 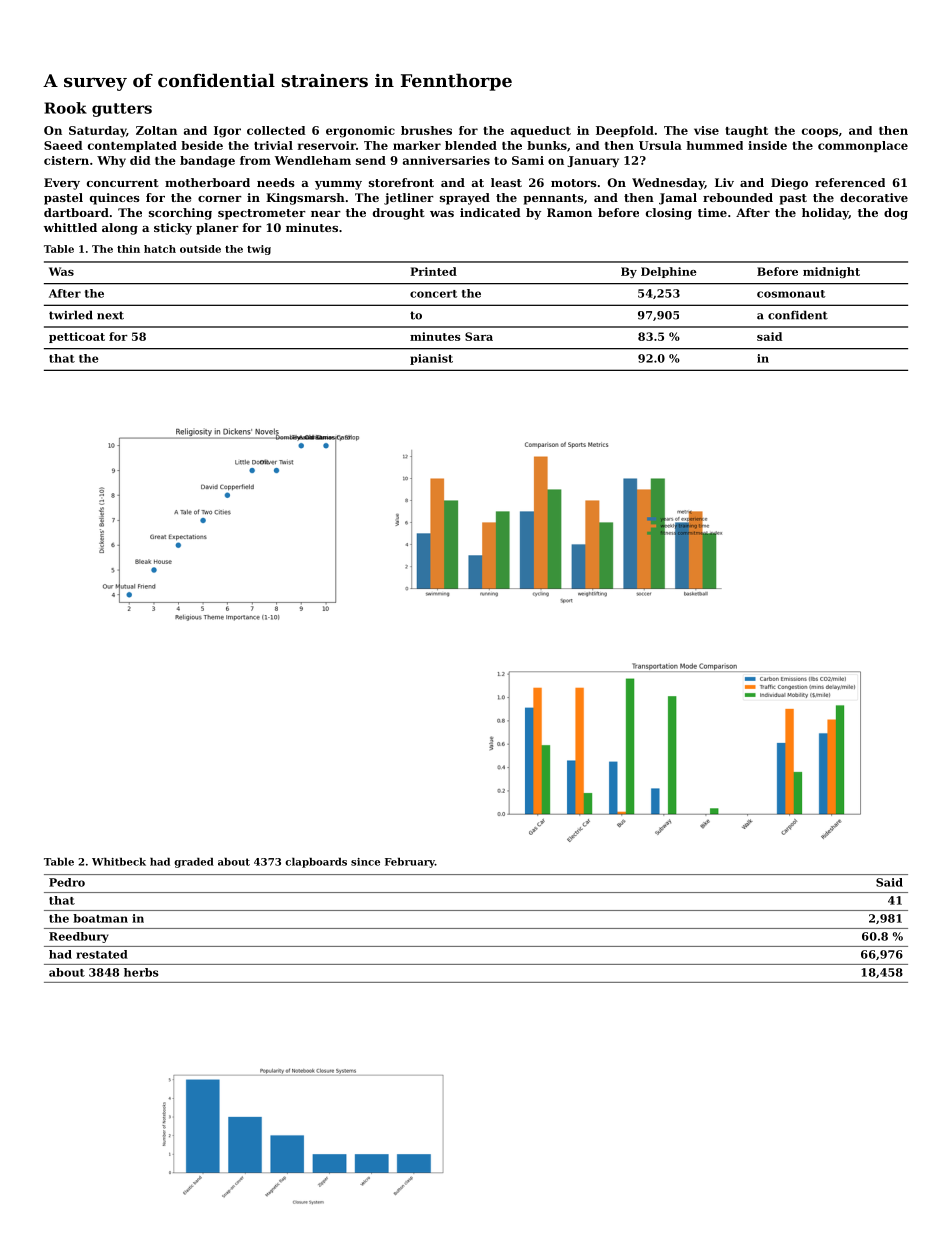 I want to click on ergonomic, so click(x=360, y=132).
